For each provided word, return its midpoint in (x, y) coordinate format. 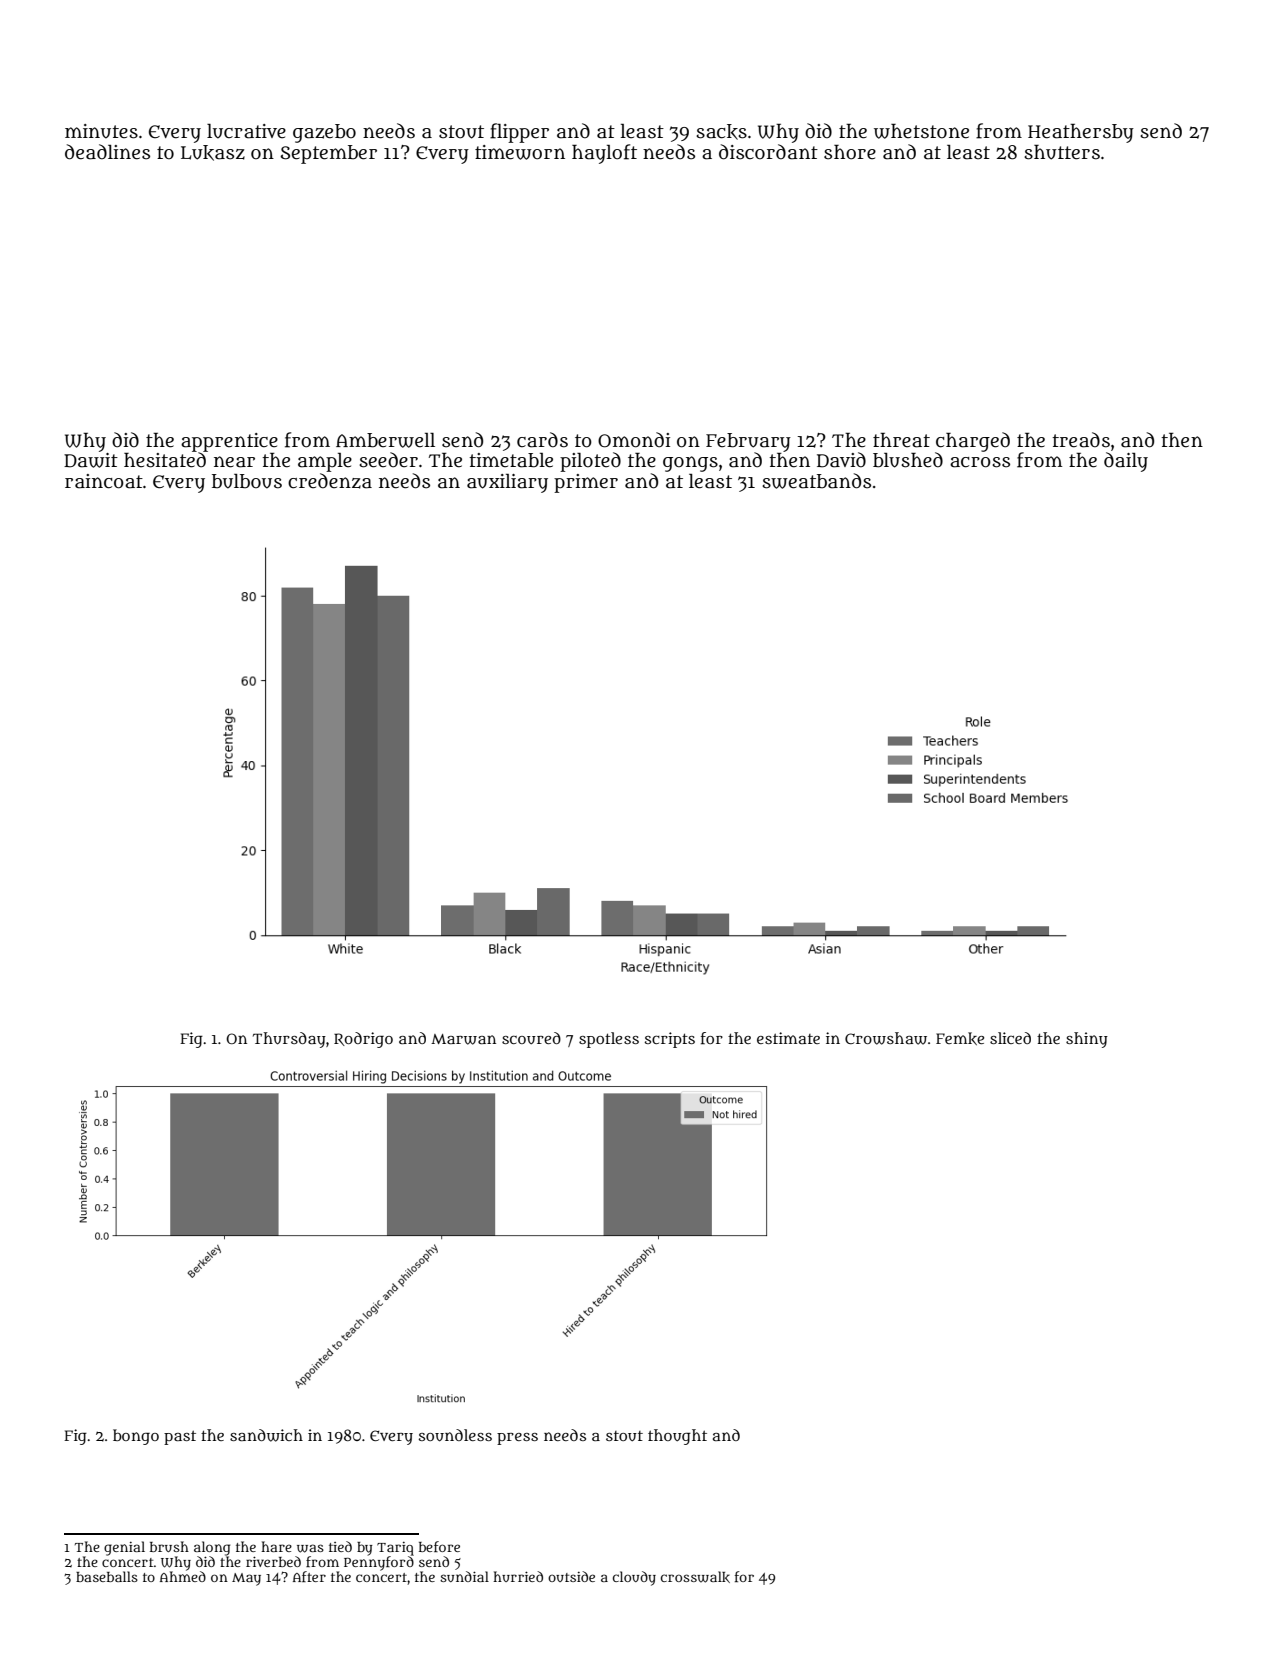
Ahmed (183, 1576)
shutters (1062, 152)
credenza (330, 481)
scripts (670, 1040)
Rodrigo (363, 1040)
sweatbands (816, 481)
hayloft (604, 154)
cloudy (634, 1578)
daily (1126, 462)
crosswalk (695, 1577)
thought (677, 1437)
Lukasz (213, 153)
